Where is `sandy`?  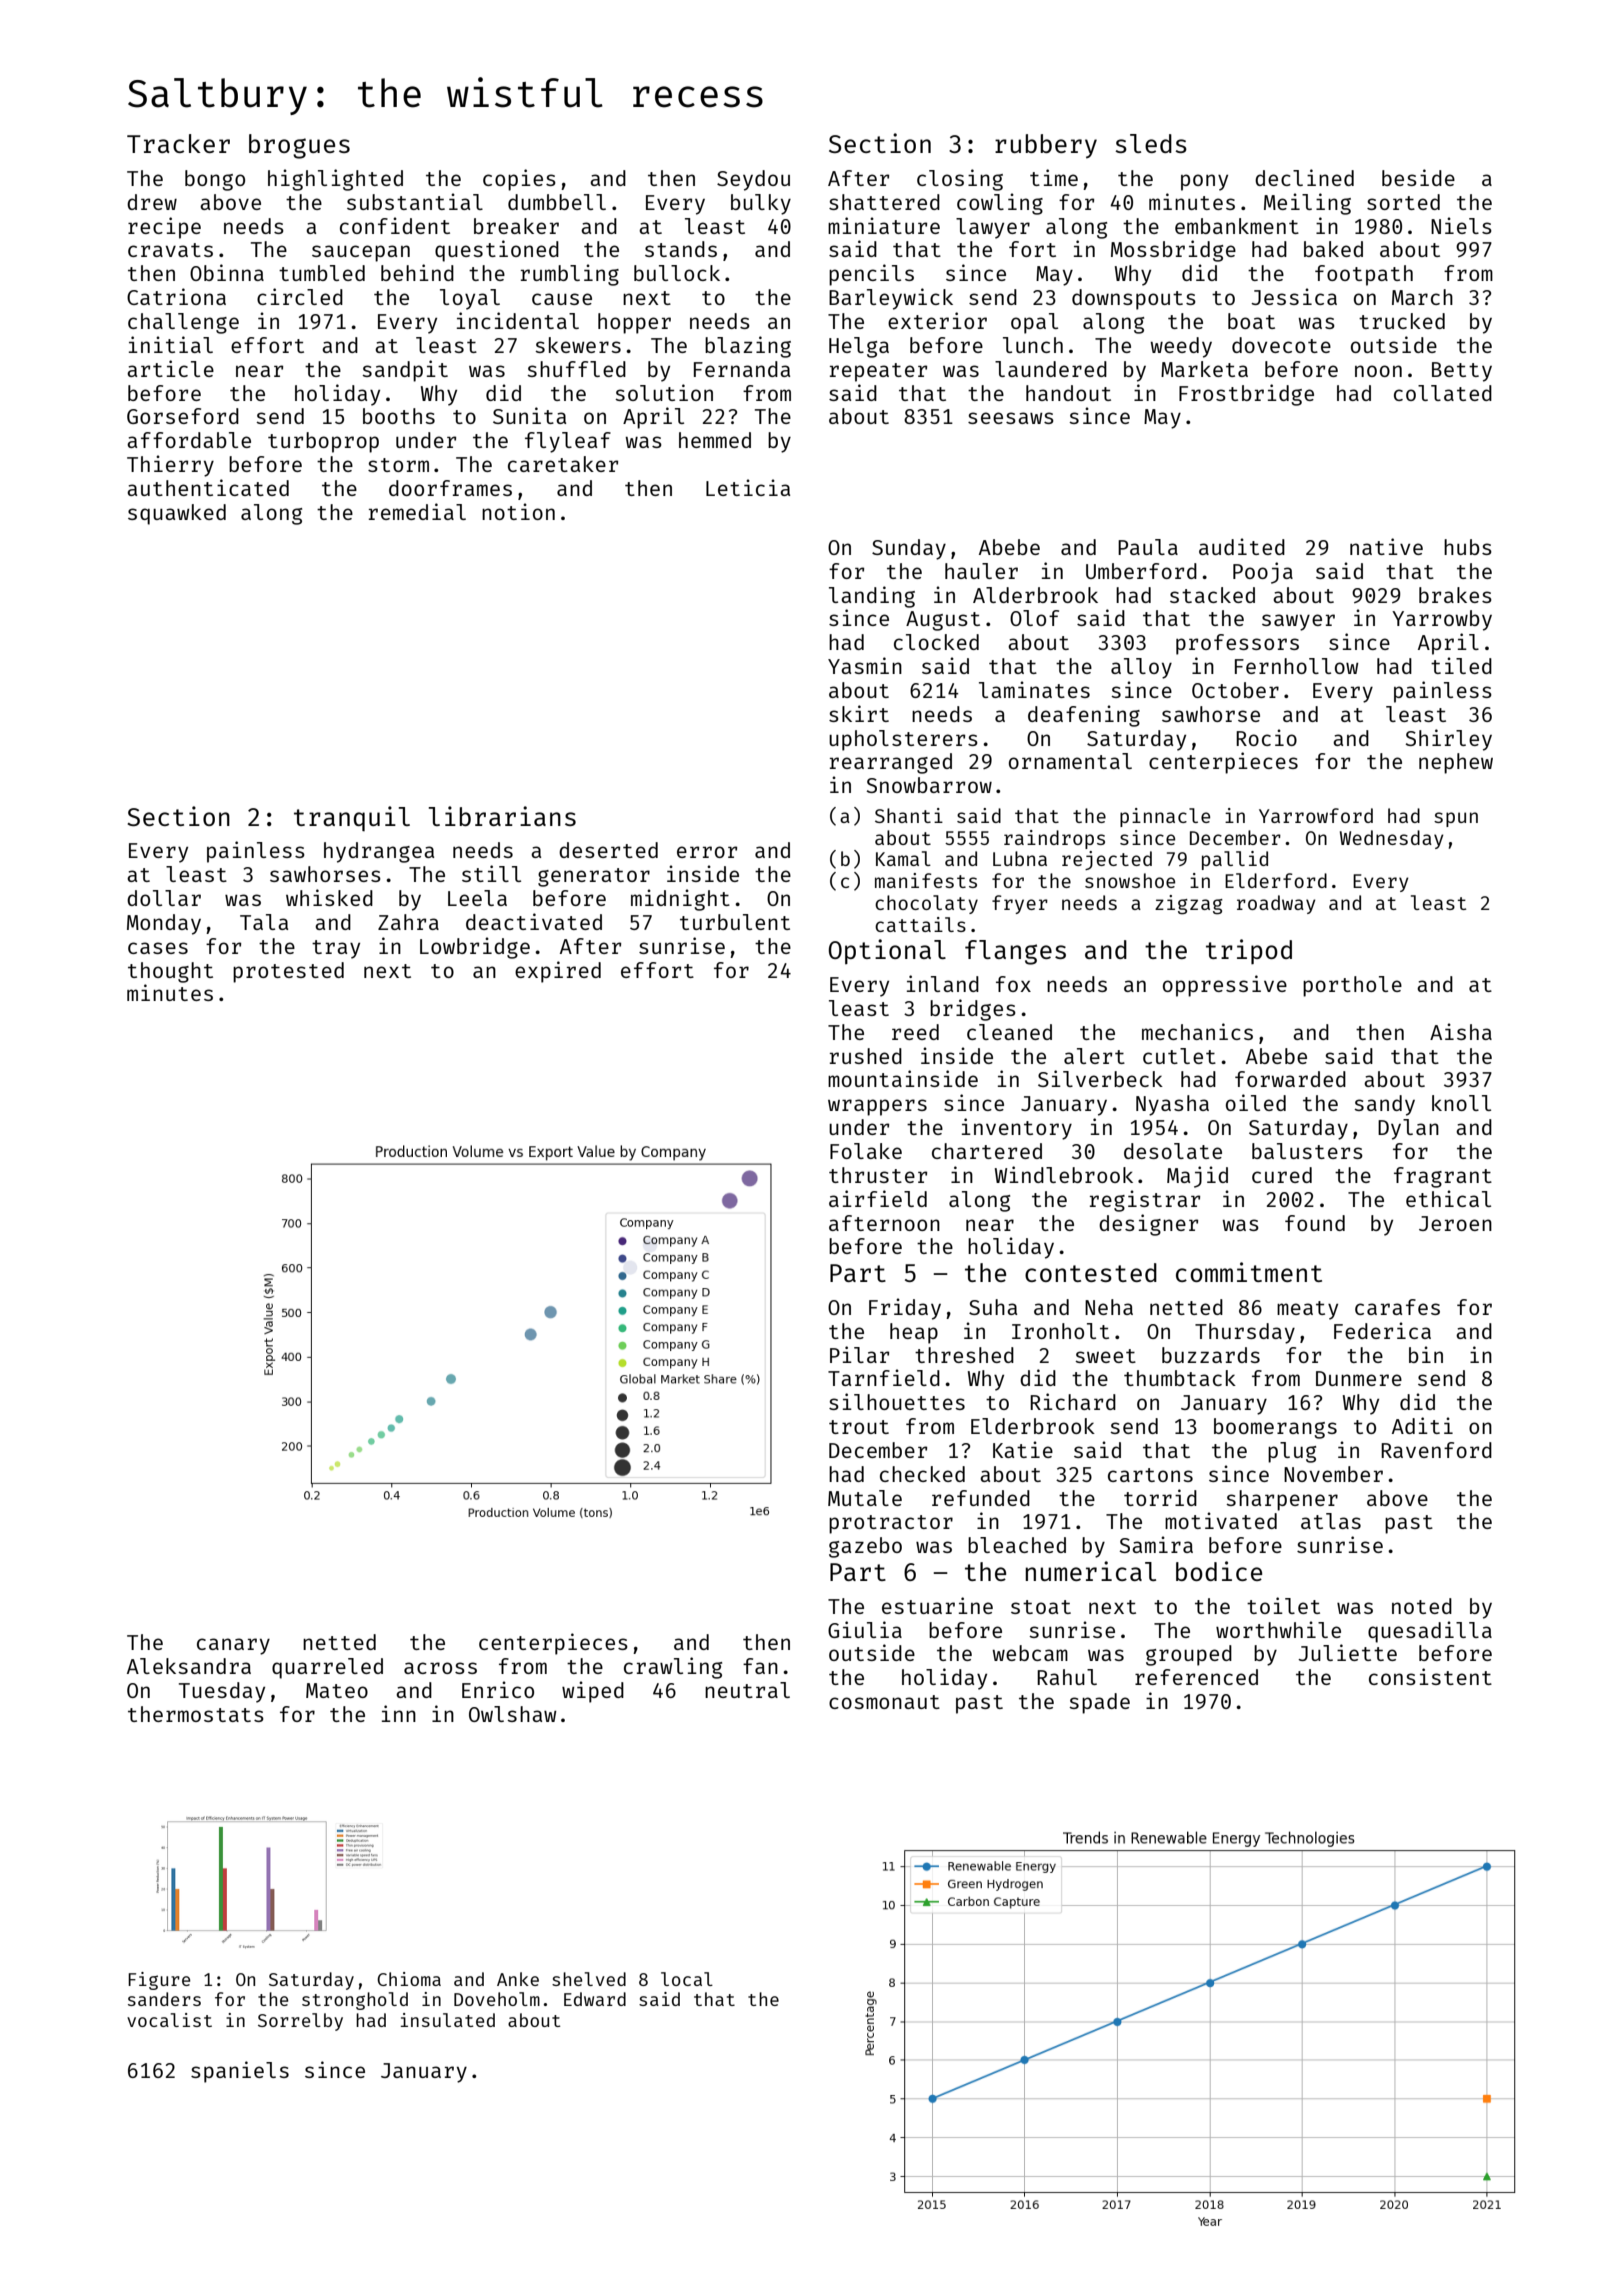 sandy is located at coordinates (1384, 1105).
